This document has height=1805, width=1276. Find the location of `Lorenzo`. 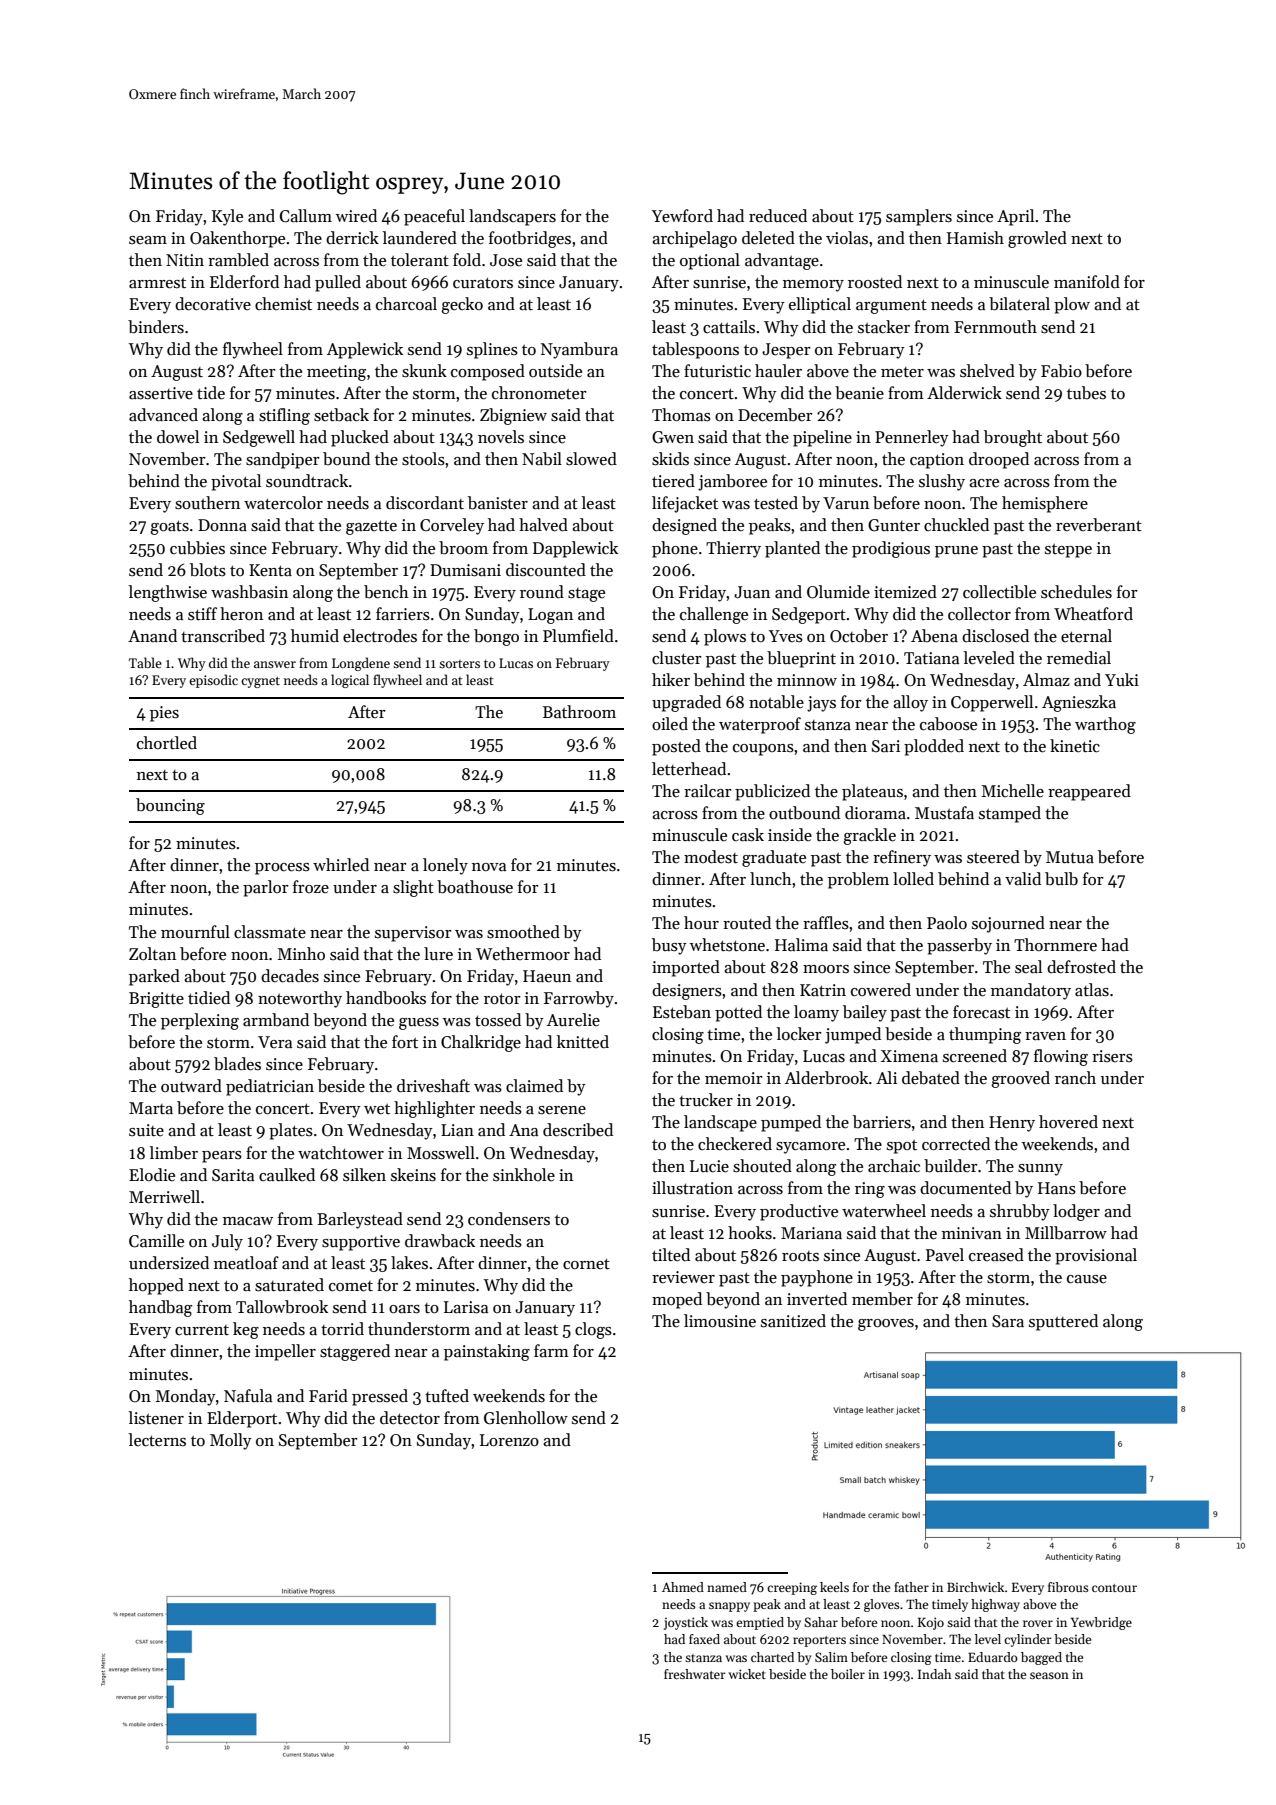

Lorenzo is located at coordinates (509, 1440).
